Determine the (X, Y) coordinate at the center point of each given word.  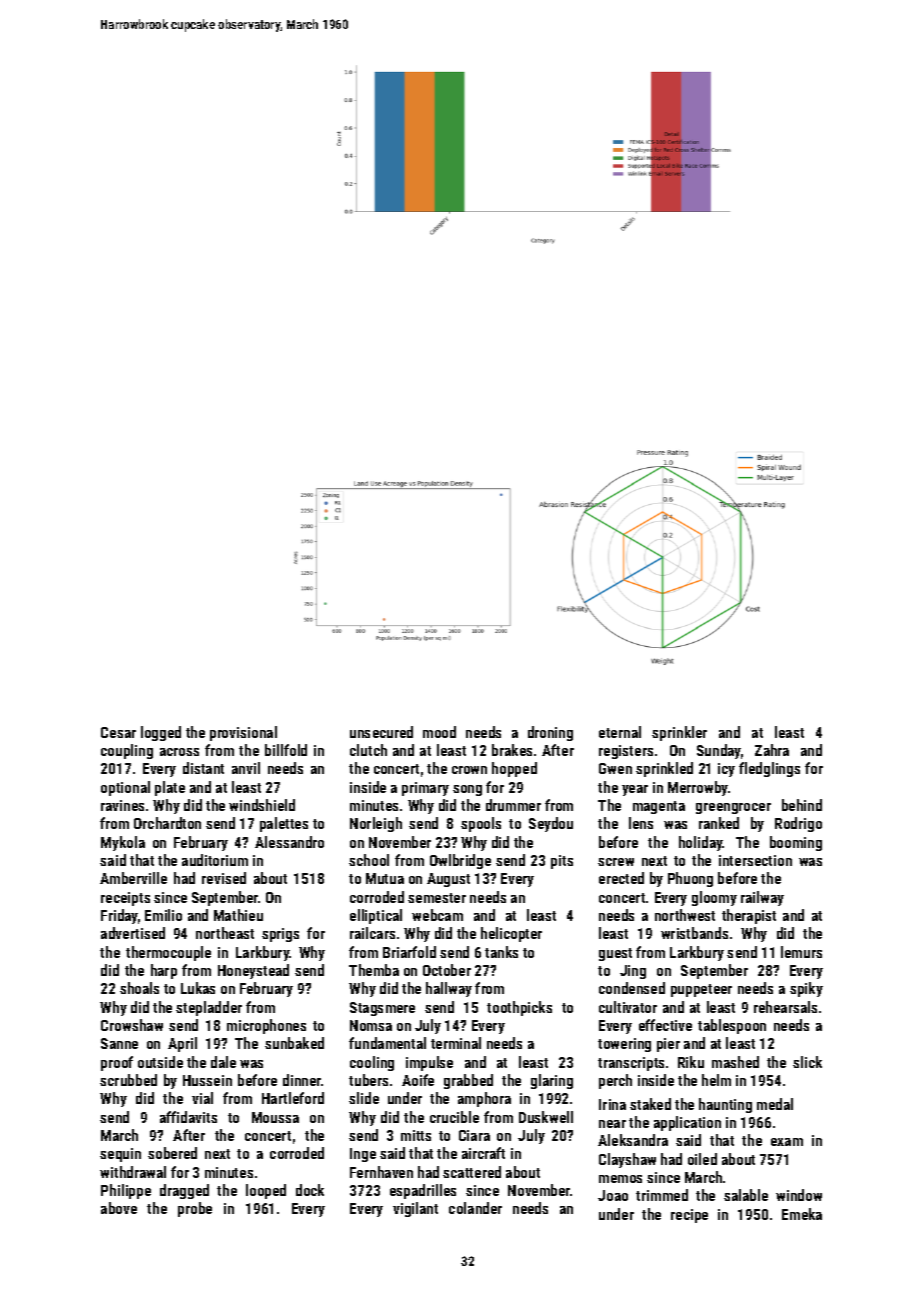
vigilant (415, 1209)
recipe (689, 1216)
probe (195, 1209)
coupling (127, 751)
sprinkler (679, 733)
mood (439, 732)
